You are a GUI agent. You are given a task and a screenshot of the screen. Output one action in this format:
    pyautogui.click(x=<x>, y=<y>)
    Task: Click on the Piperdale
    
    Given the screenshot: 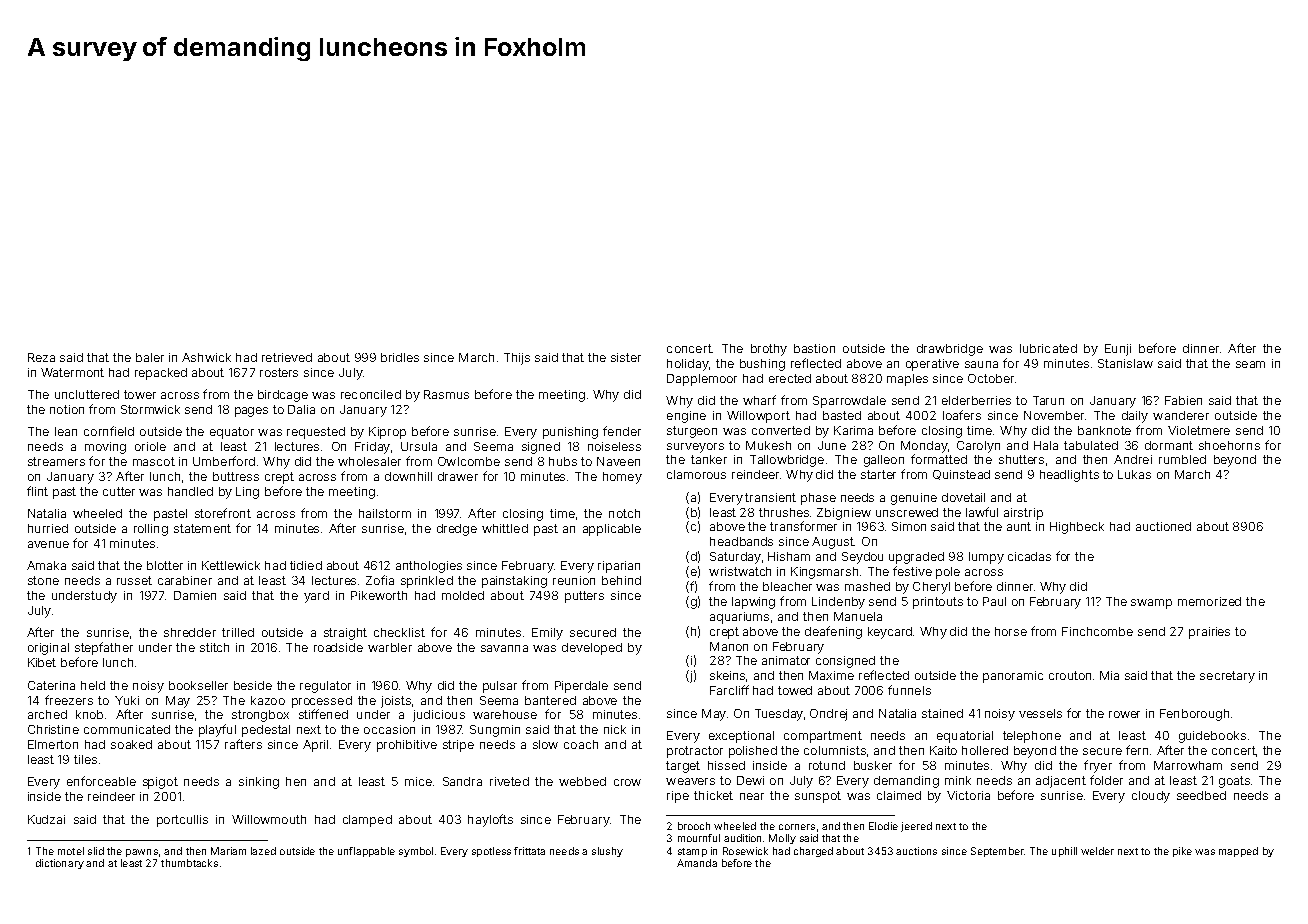 What is the action you would take?
    pyautogui.click(x=581, y=687)
